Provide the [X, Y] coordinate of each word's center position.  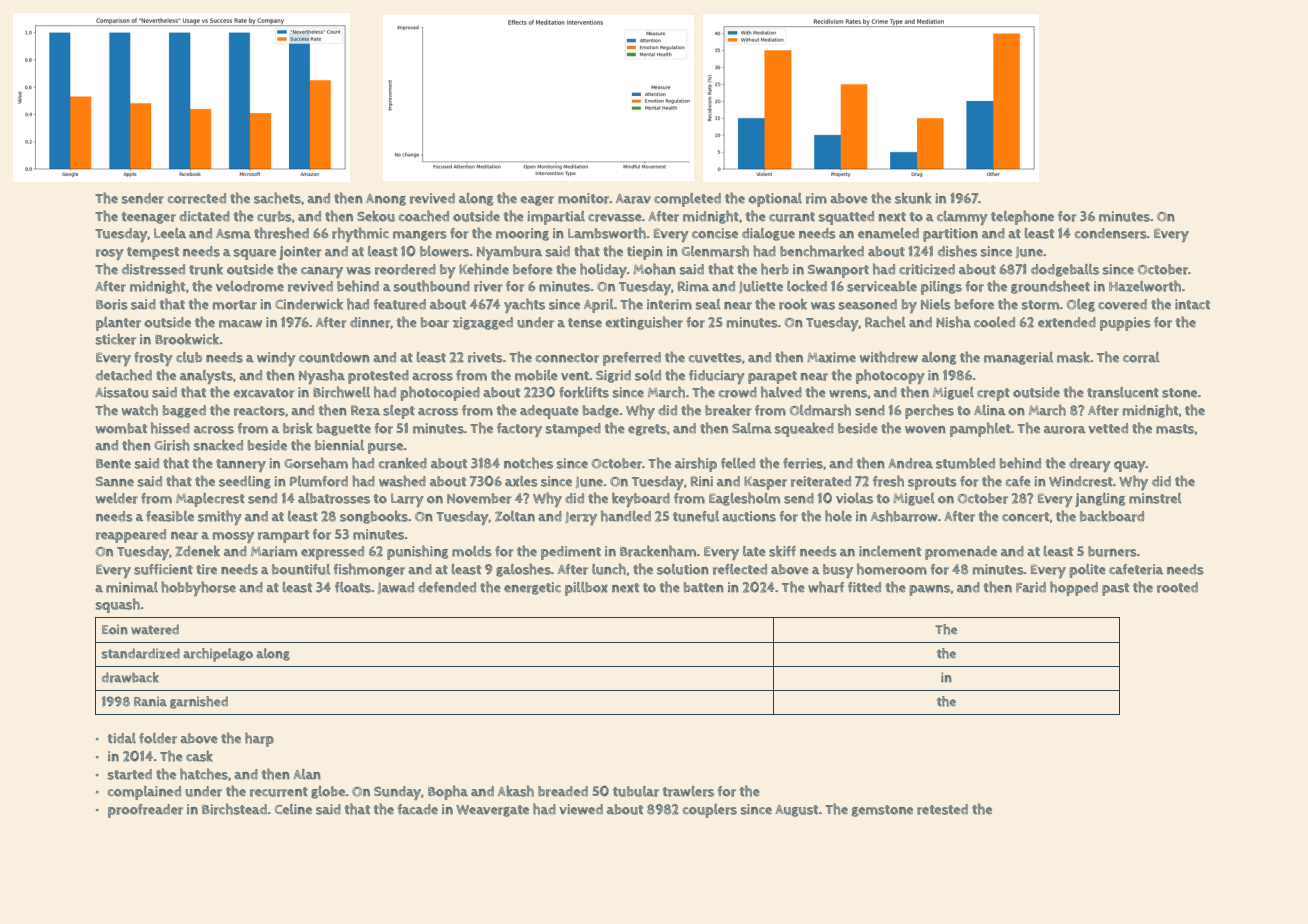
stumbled [965, 463]
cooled [994, 322]
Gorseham [316, 463]
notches [528, 463]
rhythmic [360, 234]
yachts [524, 305]
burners [1112, 551]
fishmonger [369, 570]
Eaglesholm [744, 499]
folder [158, 738]
